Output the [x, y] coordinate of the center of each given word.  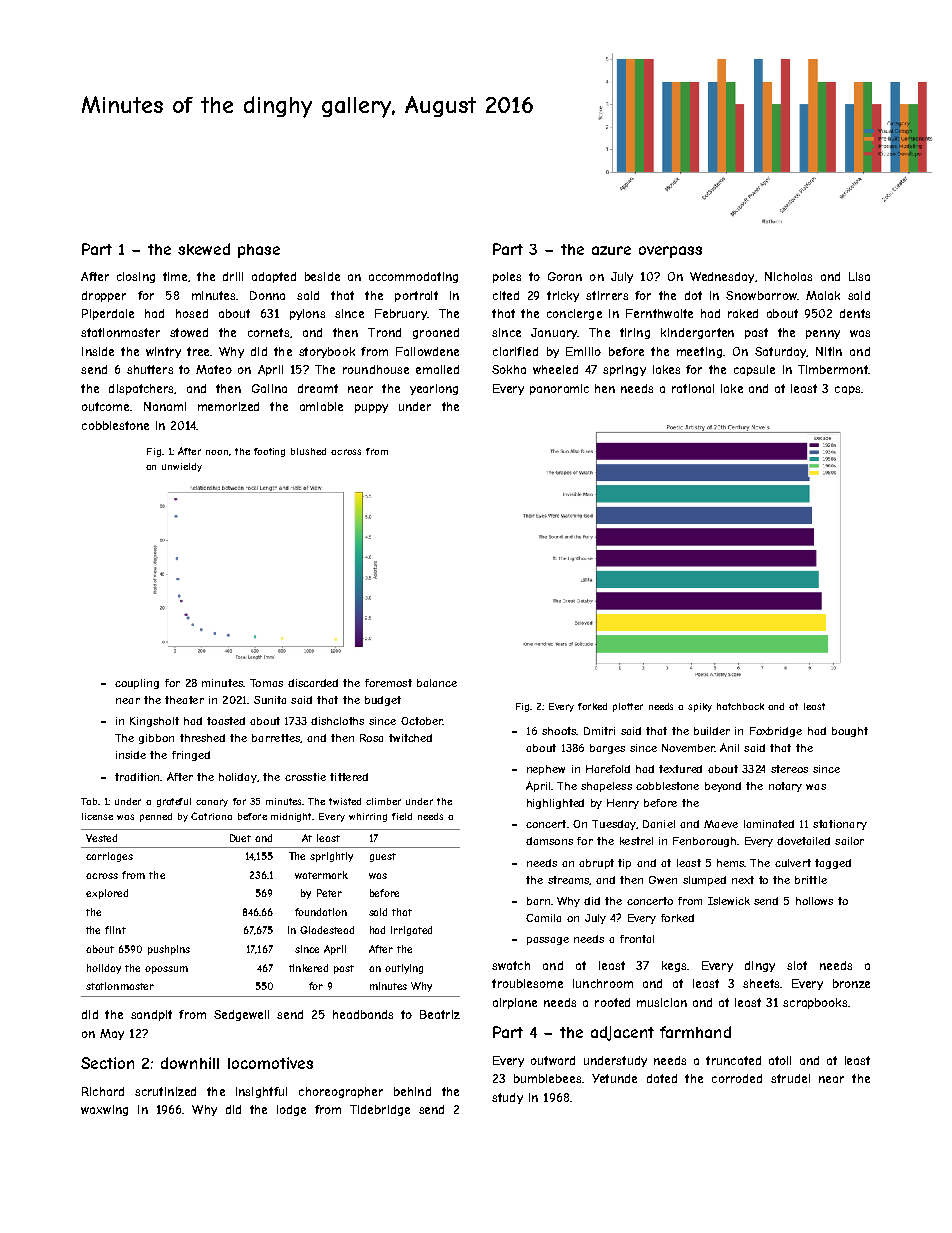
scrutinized [165, 1091]
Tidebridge [380, 1110]
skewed [204, 249]
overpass [670, 252]
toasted [226, 721]
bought [850, 732]
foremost [388, 683]
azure [611, 250]
